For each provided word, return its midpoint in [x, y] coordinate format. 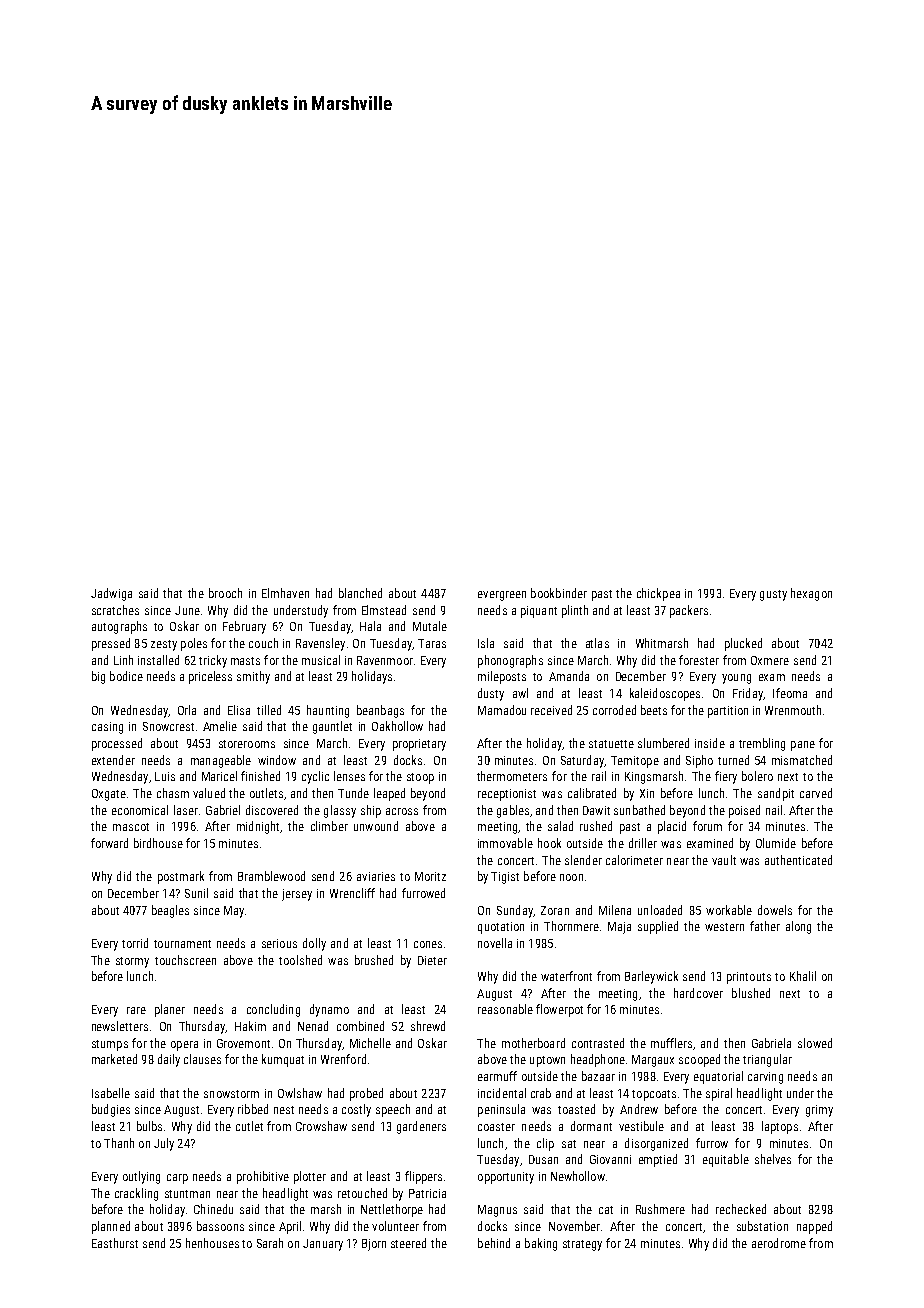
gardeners [421, 1127]
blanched [360, 593]
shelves [773, 1159]
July [164, 1144]
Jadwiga [111, 594]
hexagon [811, 594]
